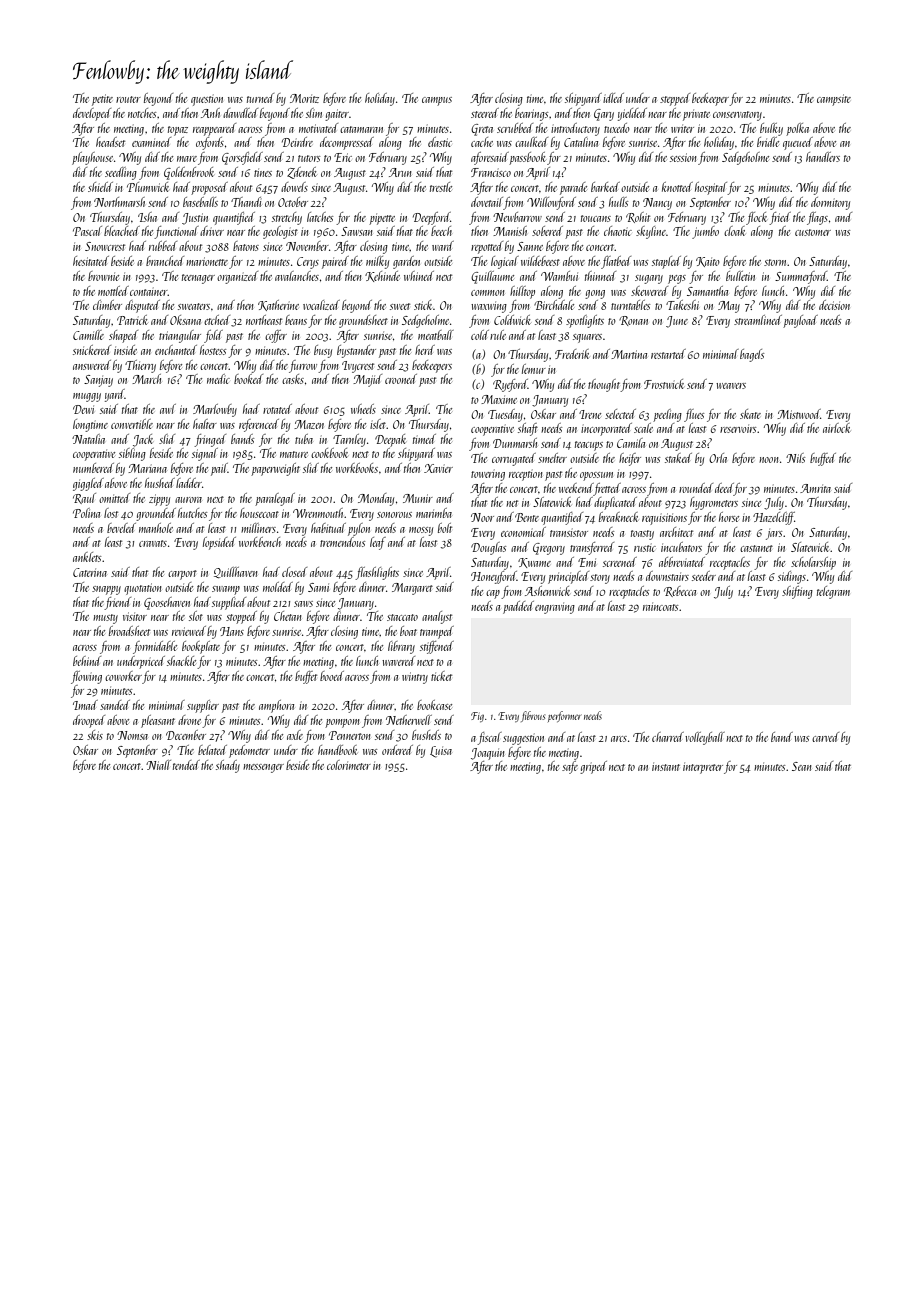  Describe the element at coordinates (668, 354) in the page. I see `restarted` at that location.
